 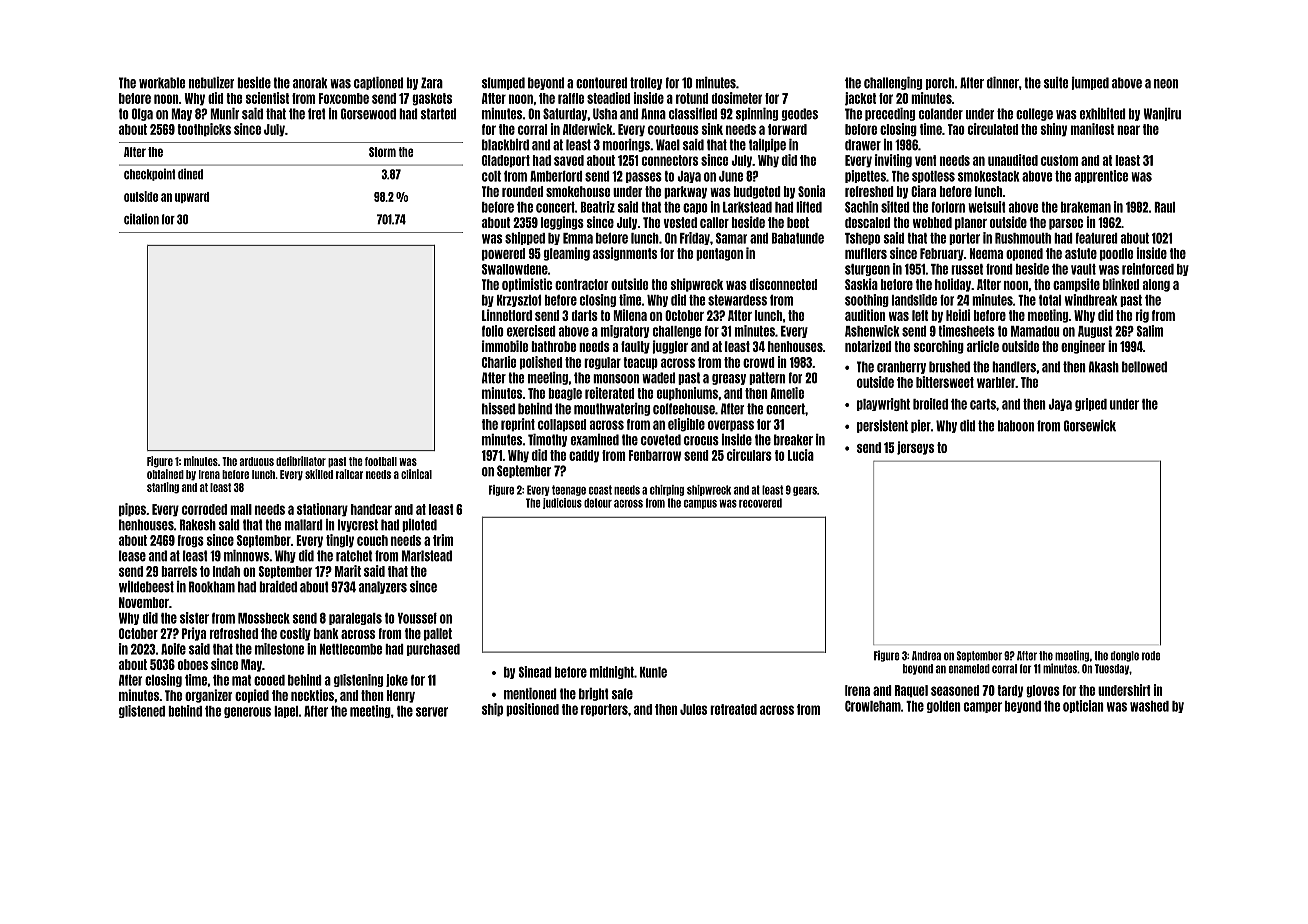 What do you see at coordinates (503, 254) in the document?
I see `powered` at bounding box center [503, 254].
